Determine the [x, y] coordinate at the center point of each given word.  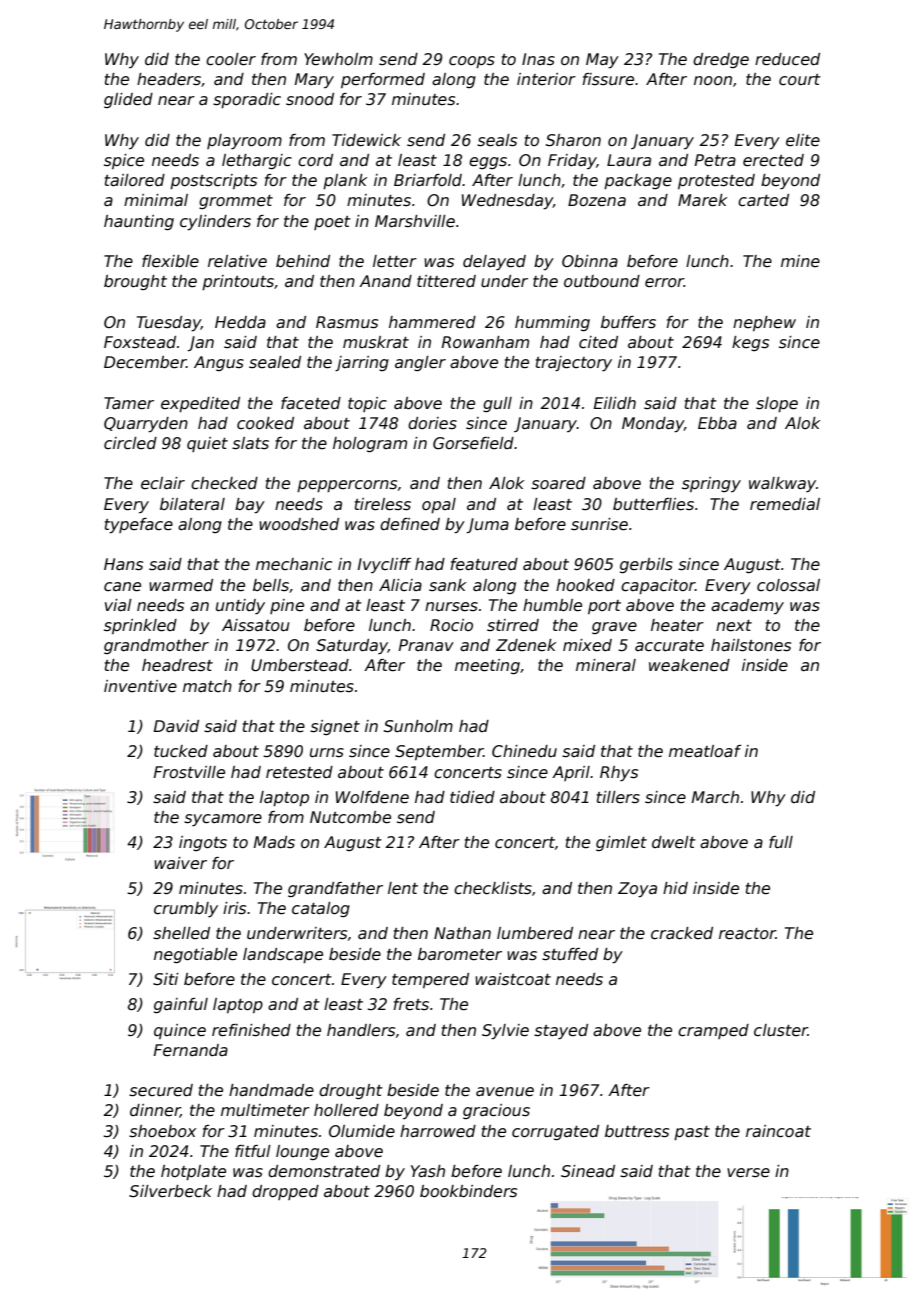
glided [128, 100]
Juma [488, 525]
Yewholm [338, 59]
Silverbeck [170, 1191]
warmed [181, 585]
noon [713, 80]
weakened [689, 665]
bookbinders [468, 1191]
